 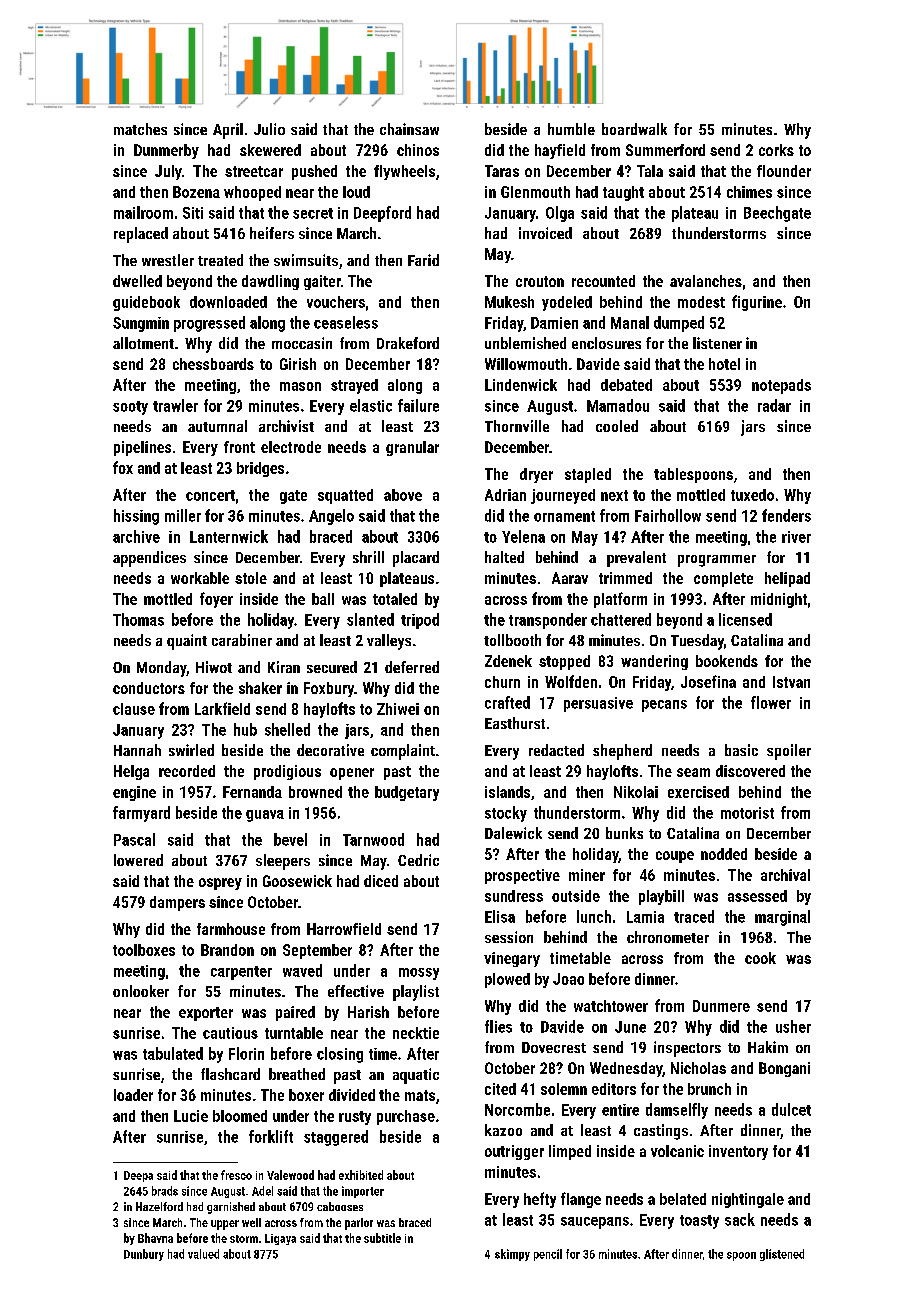 What do you see at coordinates (634, 129) in the image?
I see `boardwalk` at bounding box center [634, 129].
